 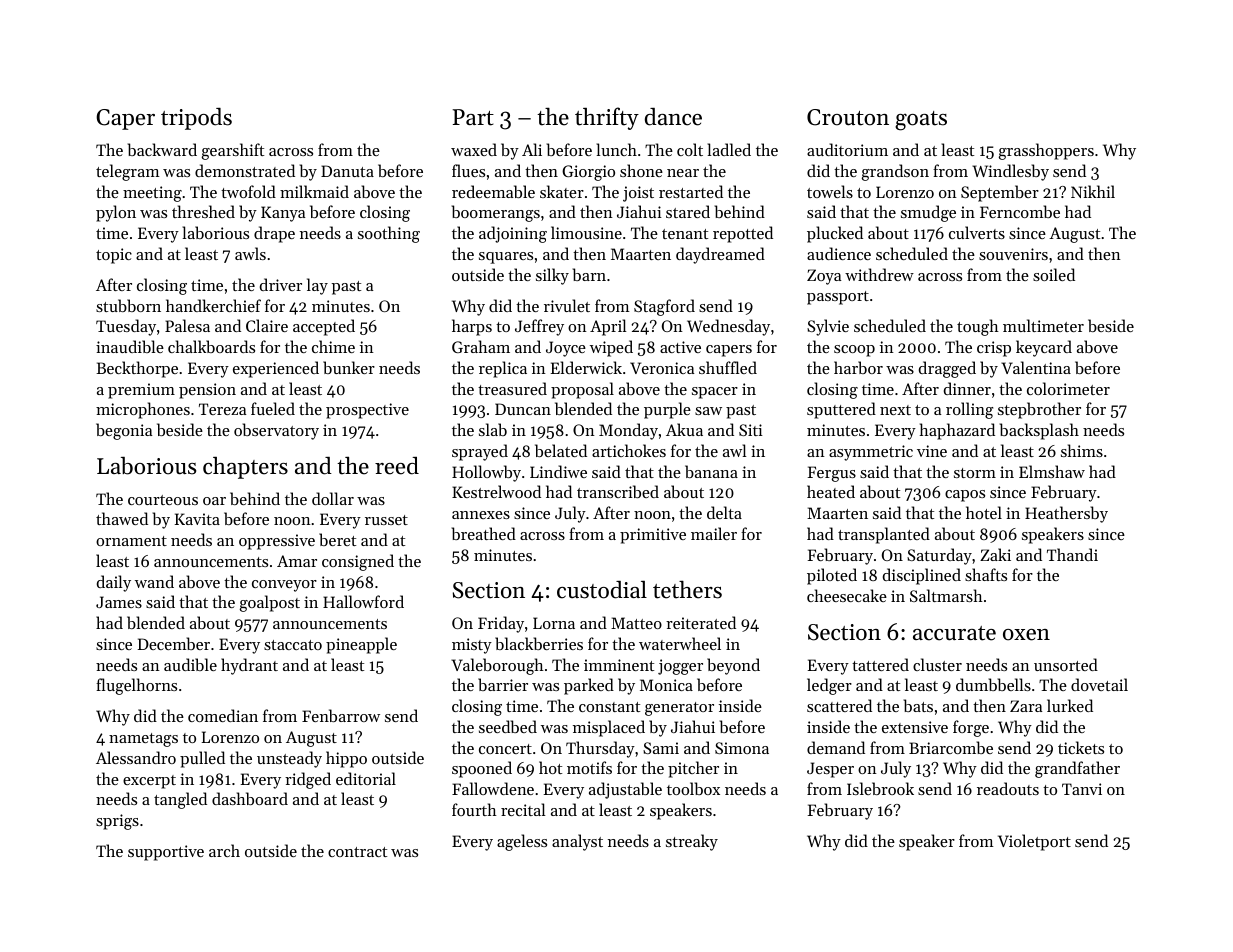 I want to click on grasshoppers, so click(x=1046, y=151).
